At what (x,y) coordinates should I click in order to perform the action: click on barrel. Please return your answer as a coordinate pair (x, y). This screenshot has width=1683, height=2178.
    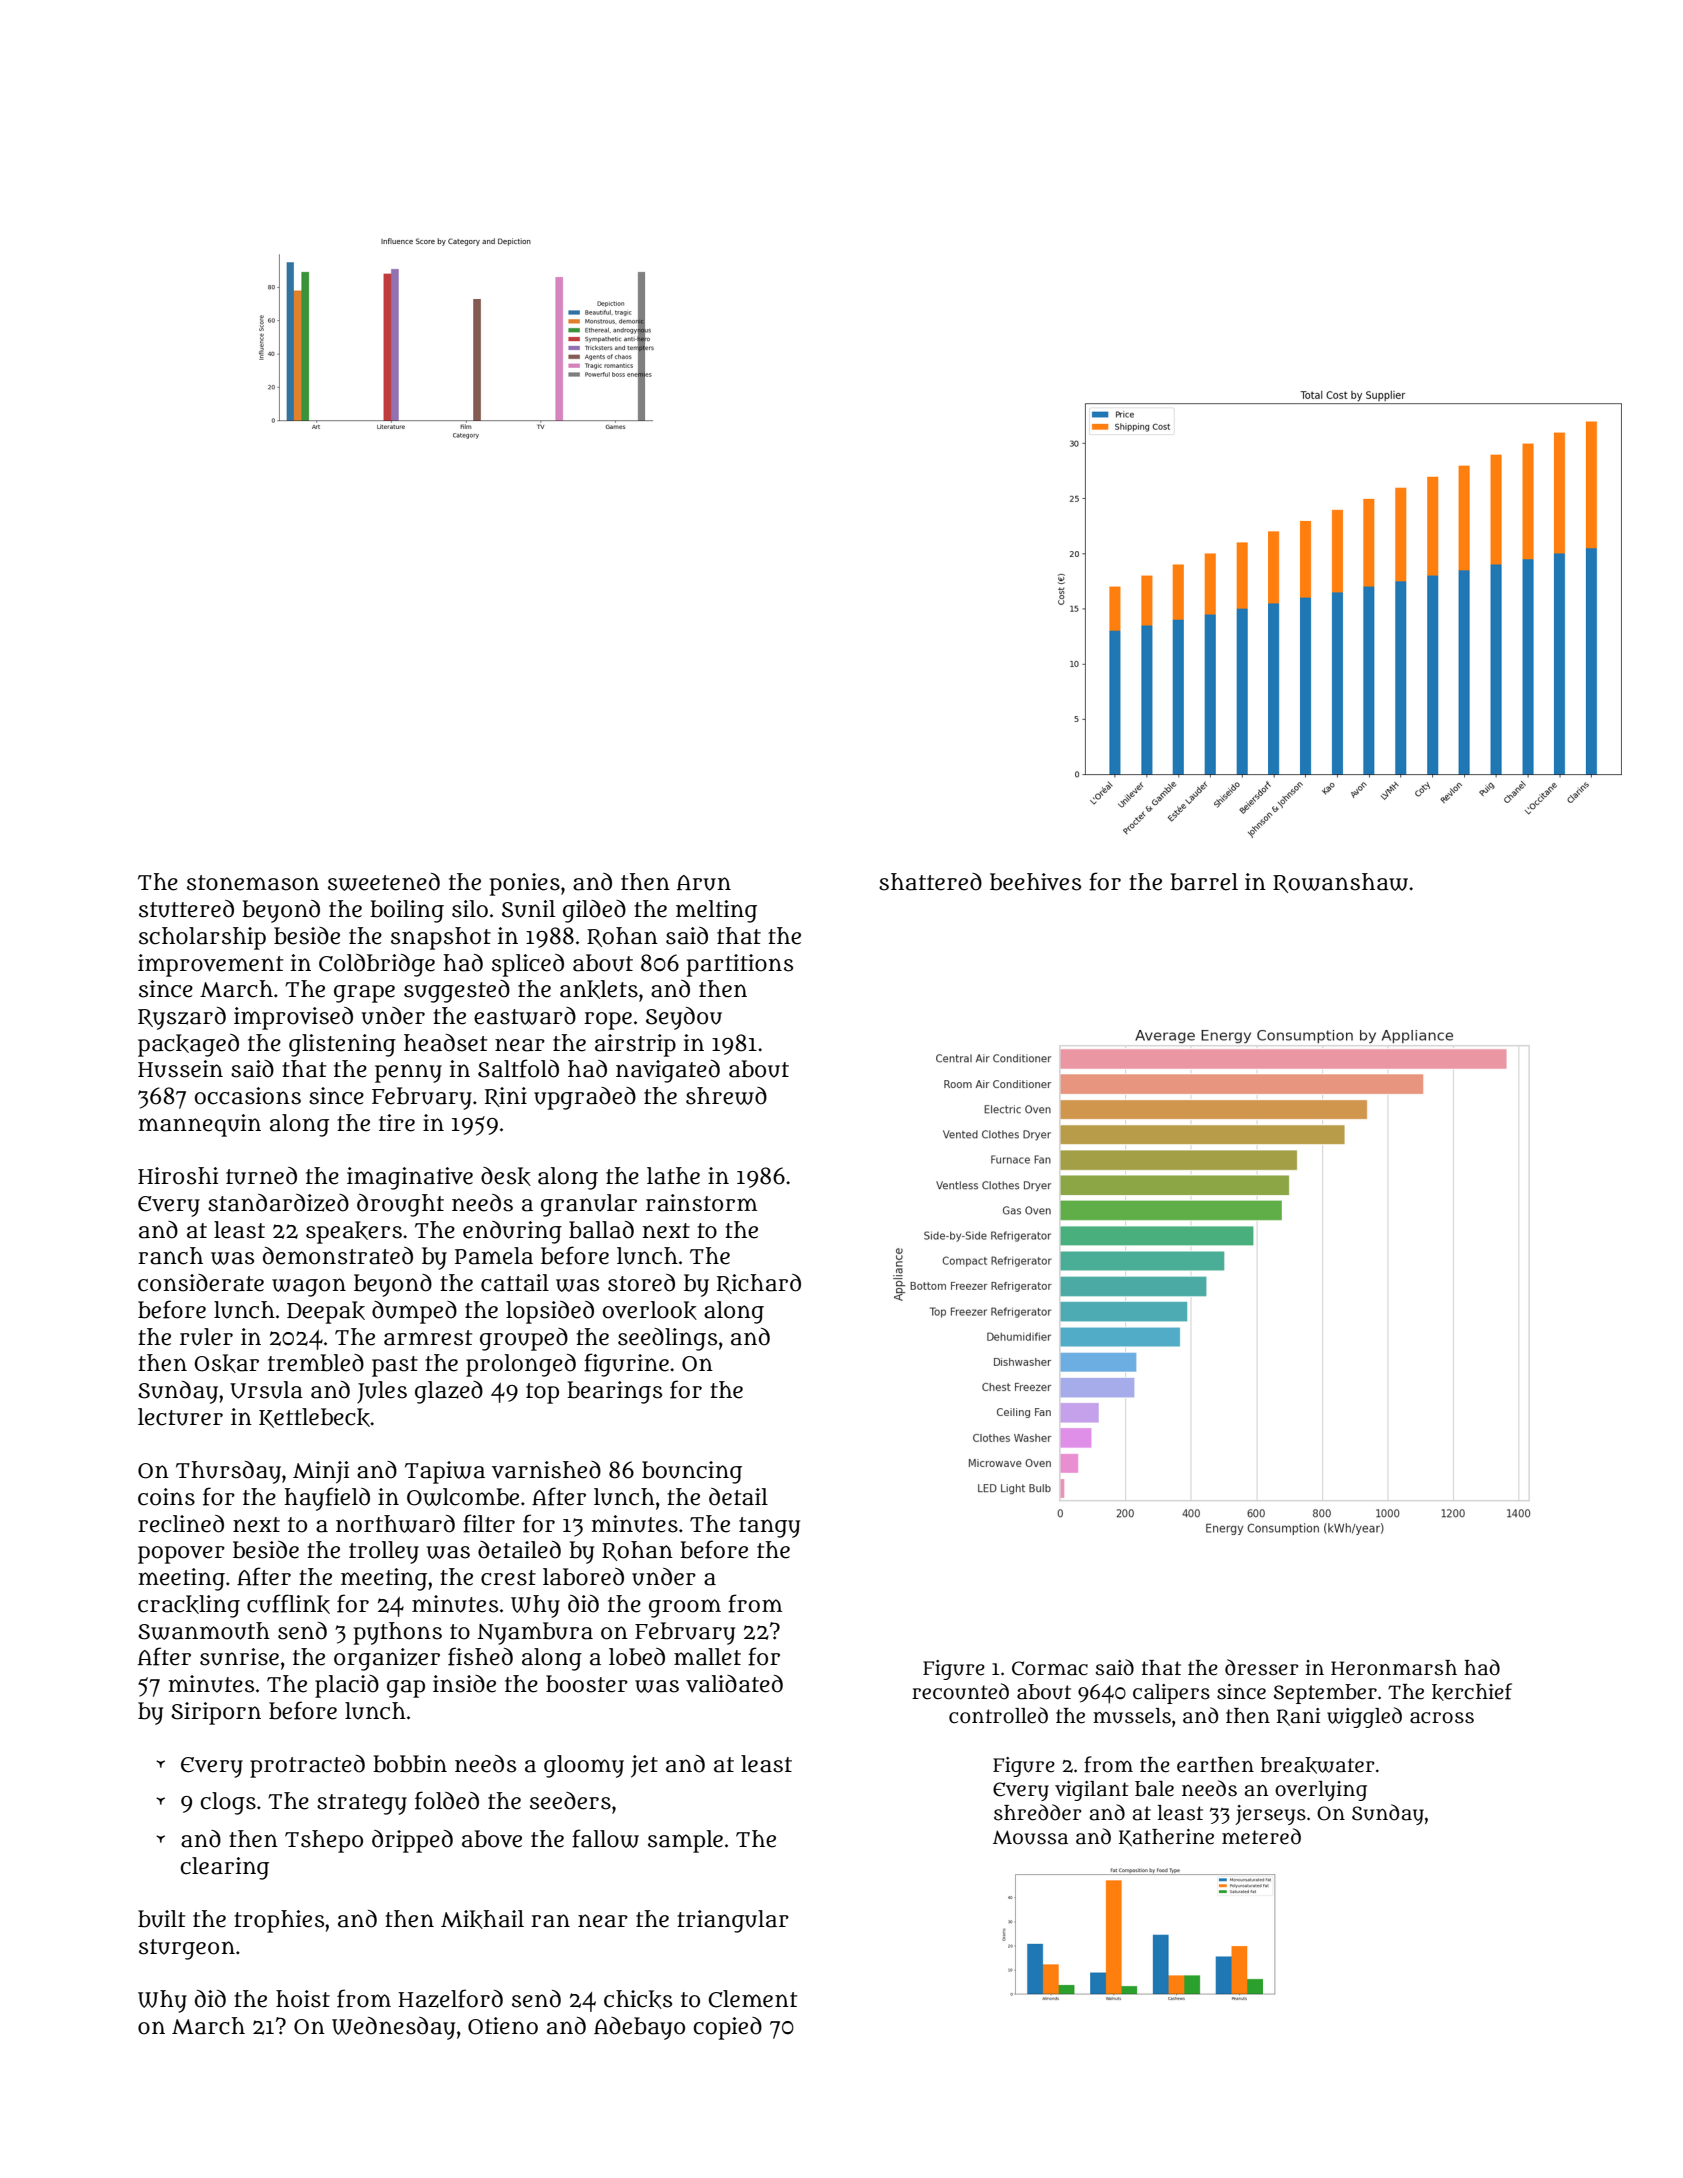
    Looking at the image, I should click on (1204, 882).
